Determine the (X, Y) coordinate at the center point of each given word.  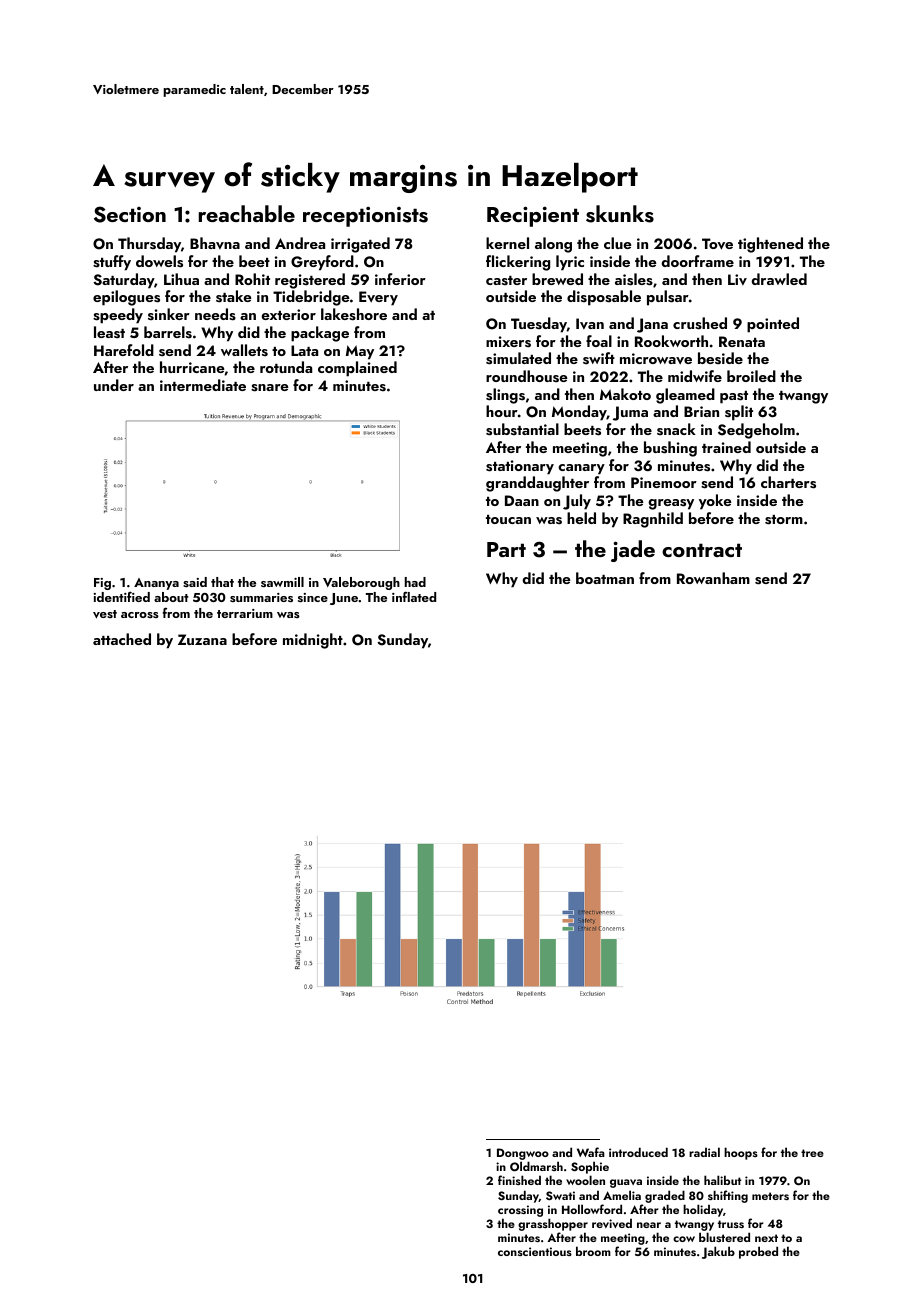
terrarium (245, 613)
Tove (717, 244)
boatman (605, 578)
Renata (742, 341)
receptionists (365, 216)
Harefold (124, 350)
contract (702, 550)
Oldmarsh (536, 1167)
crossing (520, 1211)
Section (130, 214)
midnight (313, 641)
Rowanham (713, 578)
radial (704, 1152)
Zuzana (202, 639)
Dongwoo (523, 1155)
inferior (400, 279)
